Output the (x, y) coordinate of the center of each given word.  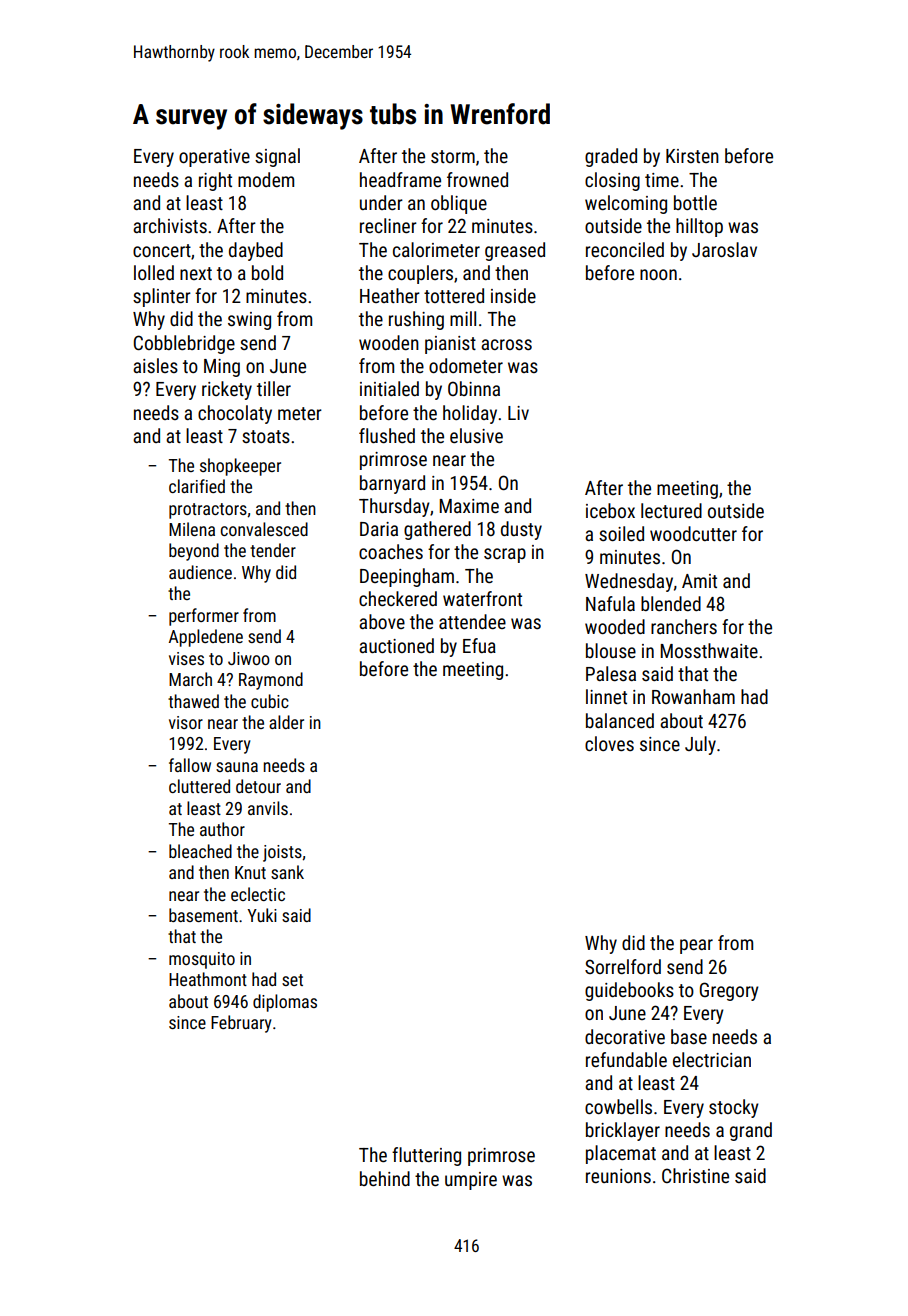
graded (611, 157)
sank (287, 872)
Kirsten (692, 156)
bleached (200, 851)
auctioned (396, 645)
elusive (476, 435)
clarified (197, 486)
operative (214, 158)
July (700, 745)
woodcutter (693, 533)
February (241, 1024)
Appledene (206, 638)
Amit (699, 581)
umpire (471, 1181)
